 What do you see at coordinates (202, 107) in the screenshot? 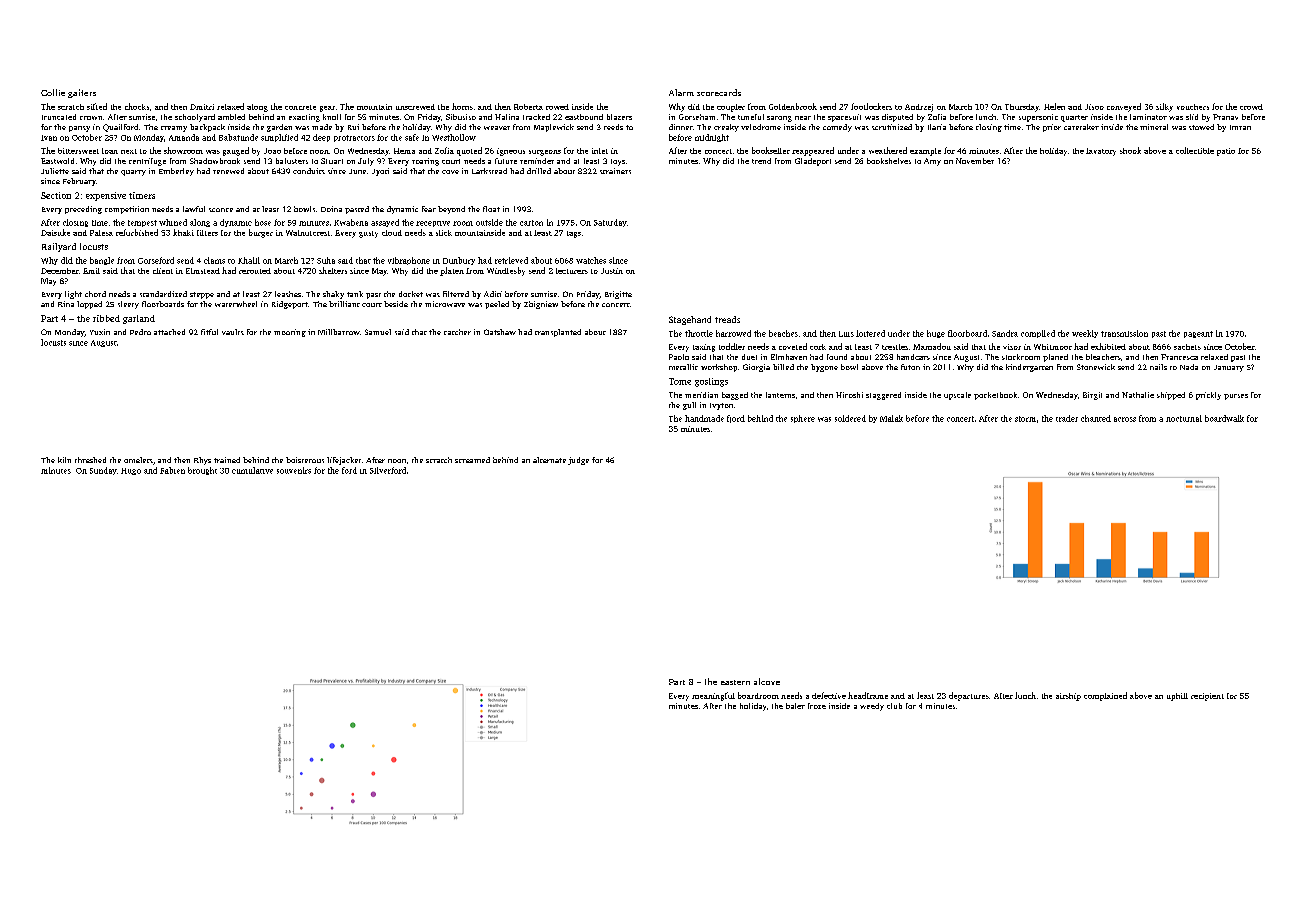
I see `Dmitri` at bounding box center [202, 107].
